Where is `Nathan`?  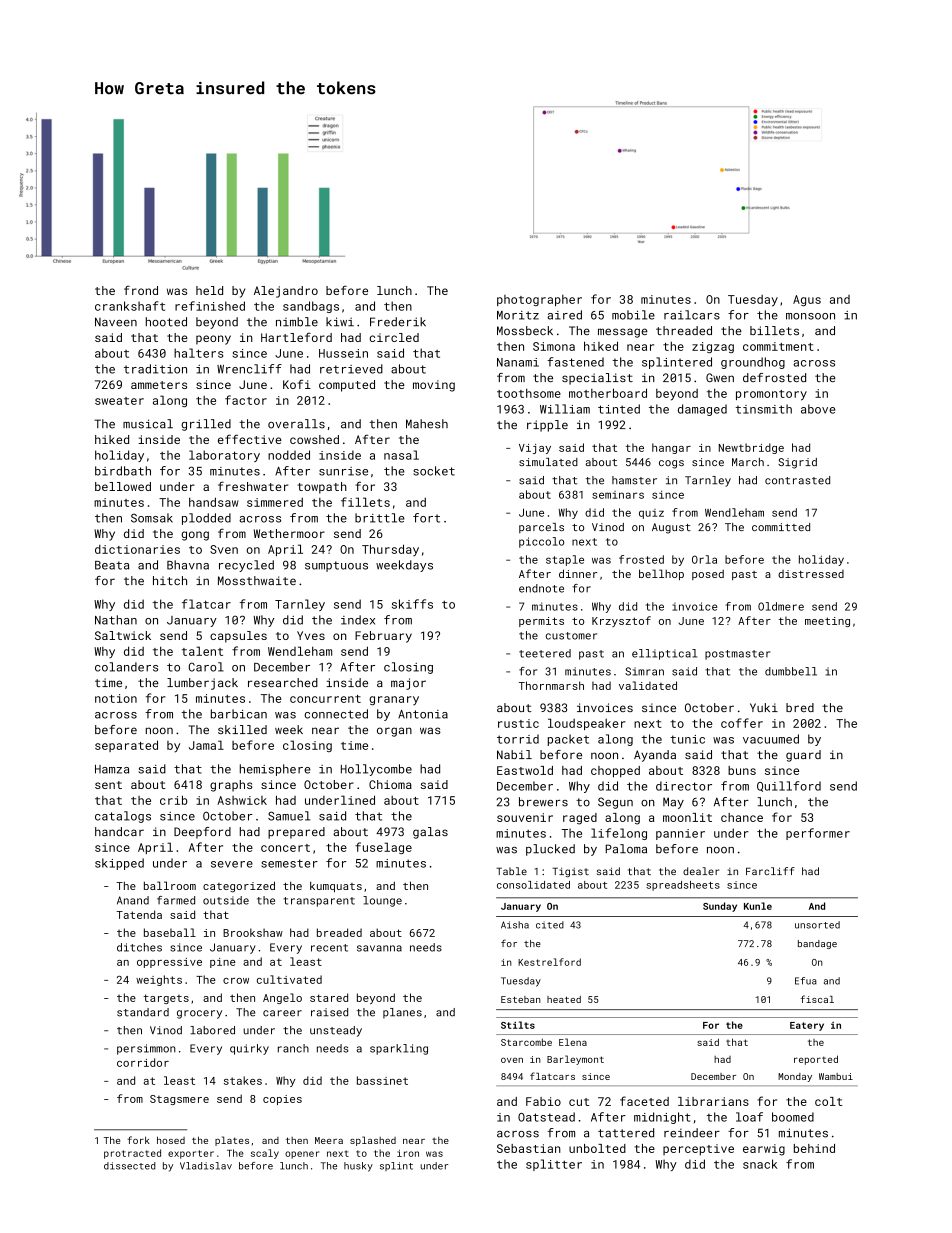
Nathan is located at coordinates (116, 620).
